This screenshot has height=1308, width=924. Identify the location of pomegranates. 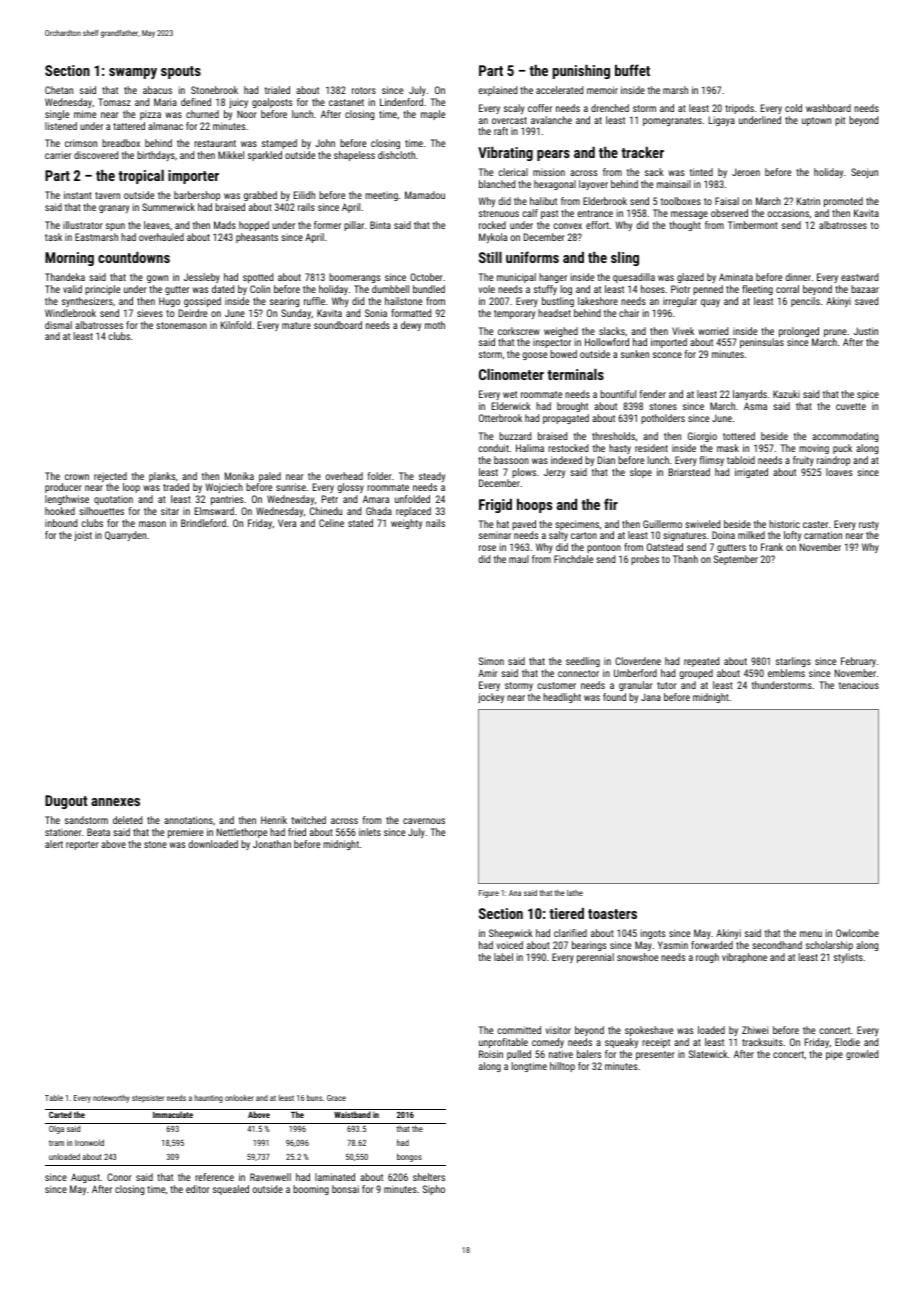
(672, 121).
